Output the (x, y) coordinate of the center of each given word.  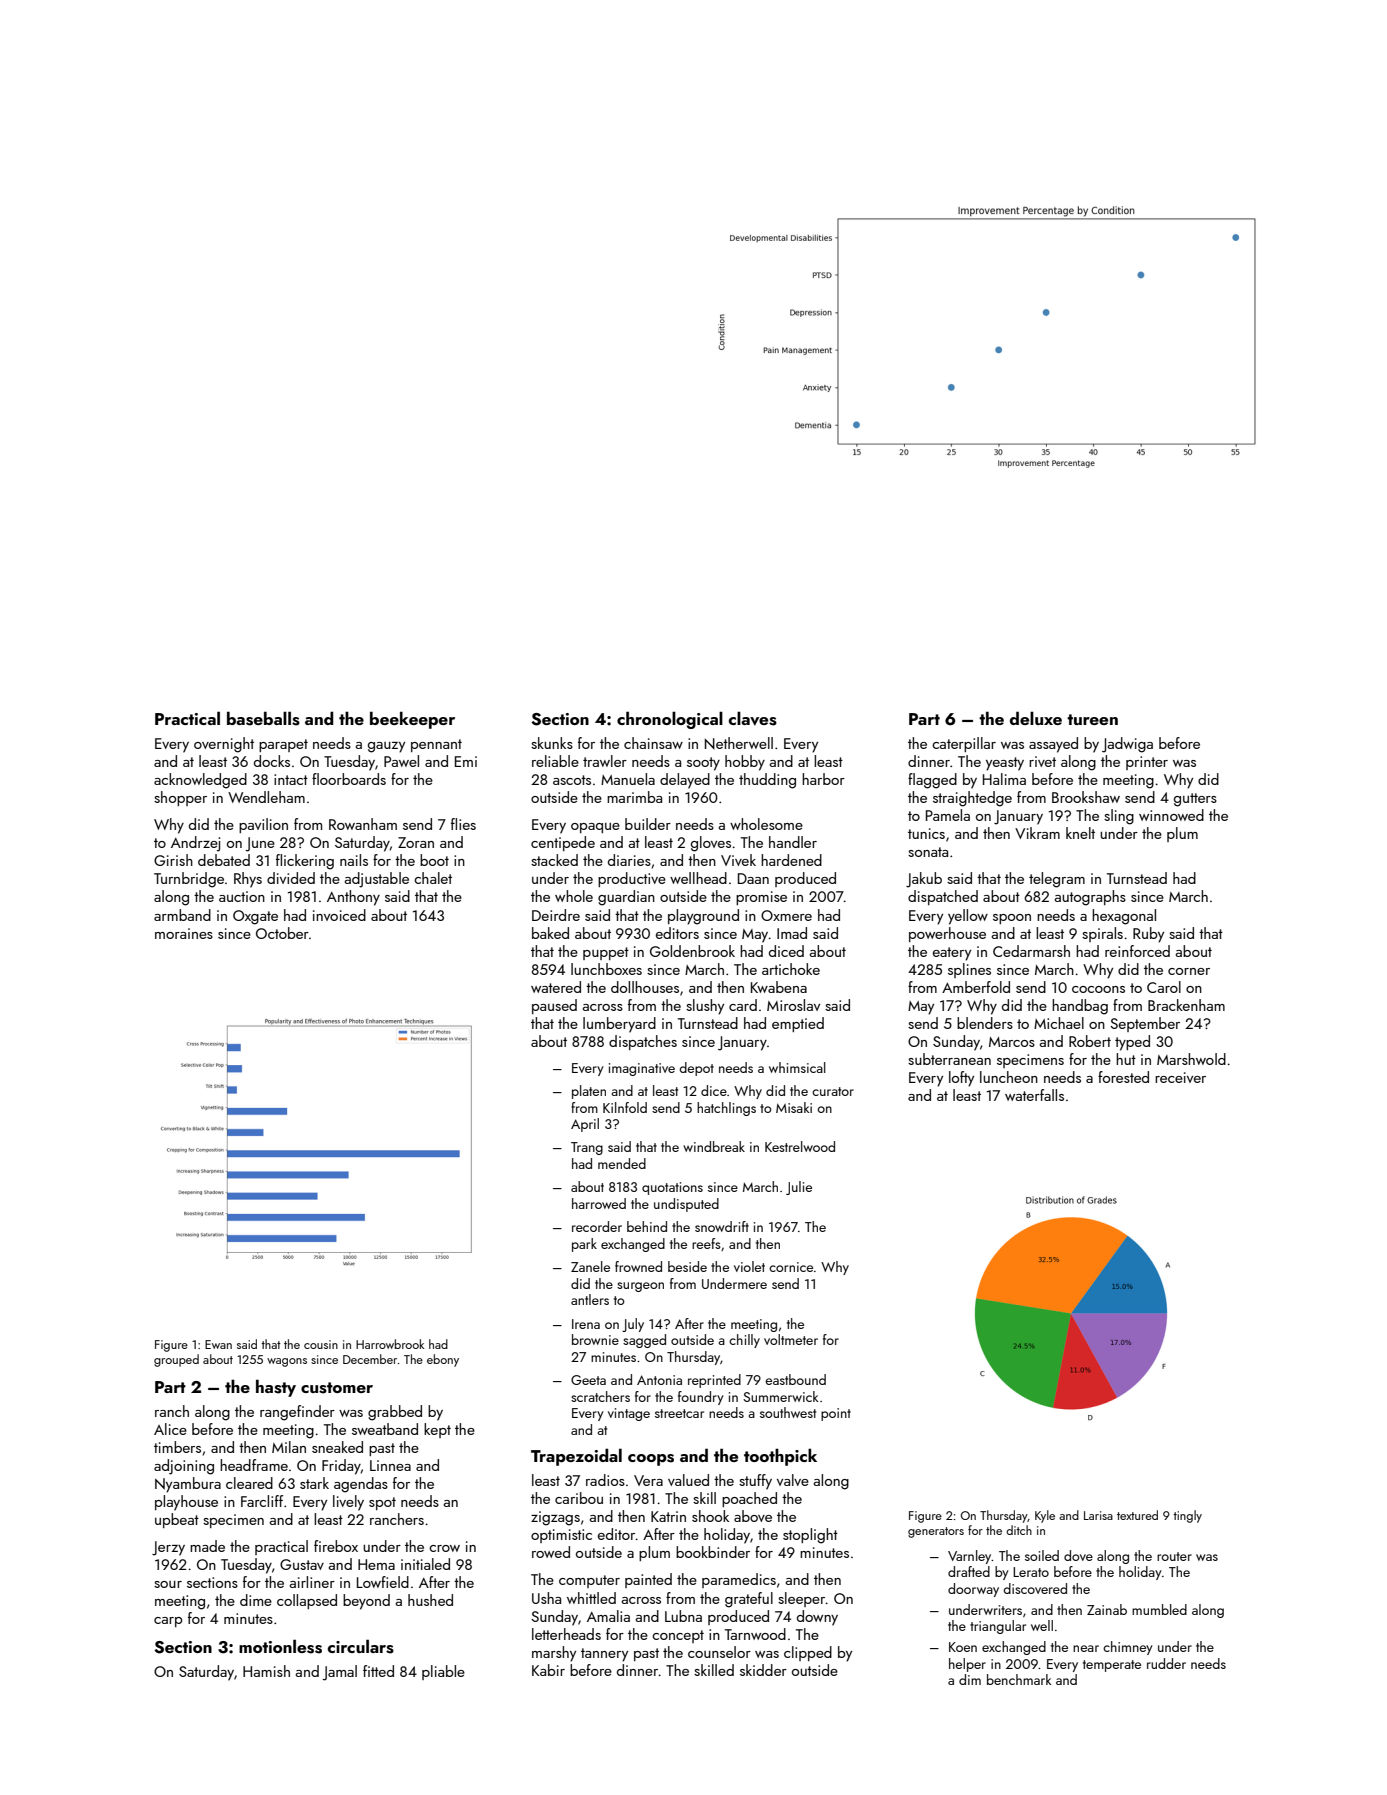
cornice (791, 1267)
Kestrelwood (800, 1146)
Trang (587, 1148)
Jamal (339, 1673)
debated (224, 860)
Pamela (948, 815)
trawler (605, 761)
